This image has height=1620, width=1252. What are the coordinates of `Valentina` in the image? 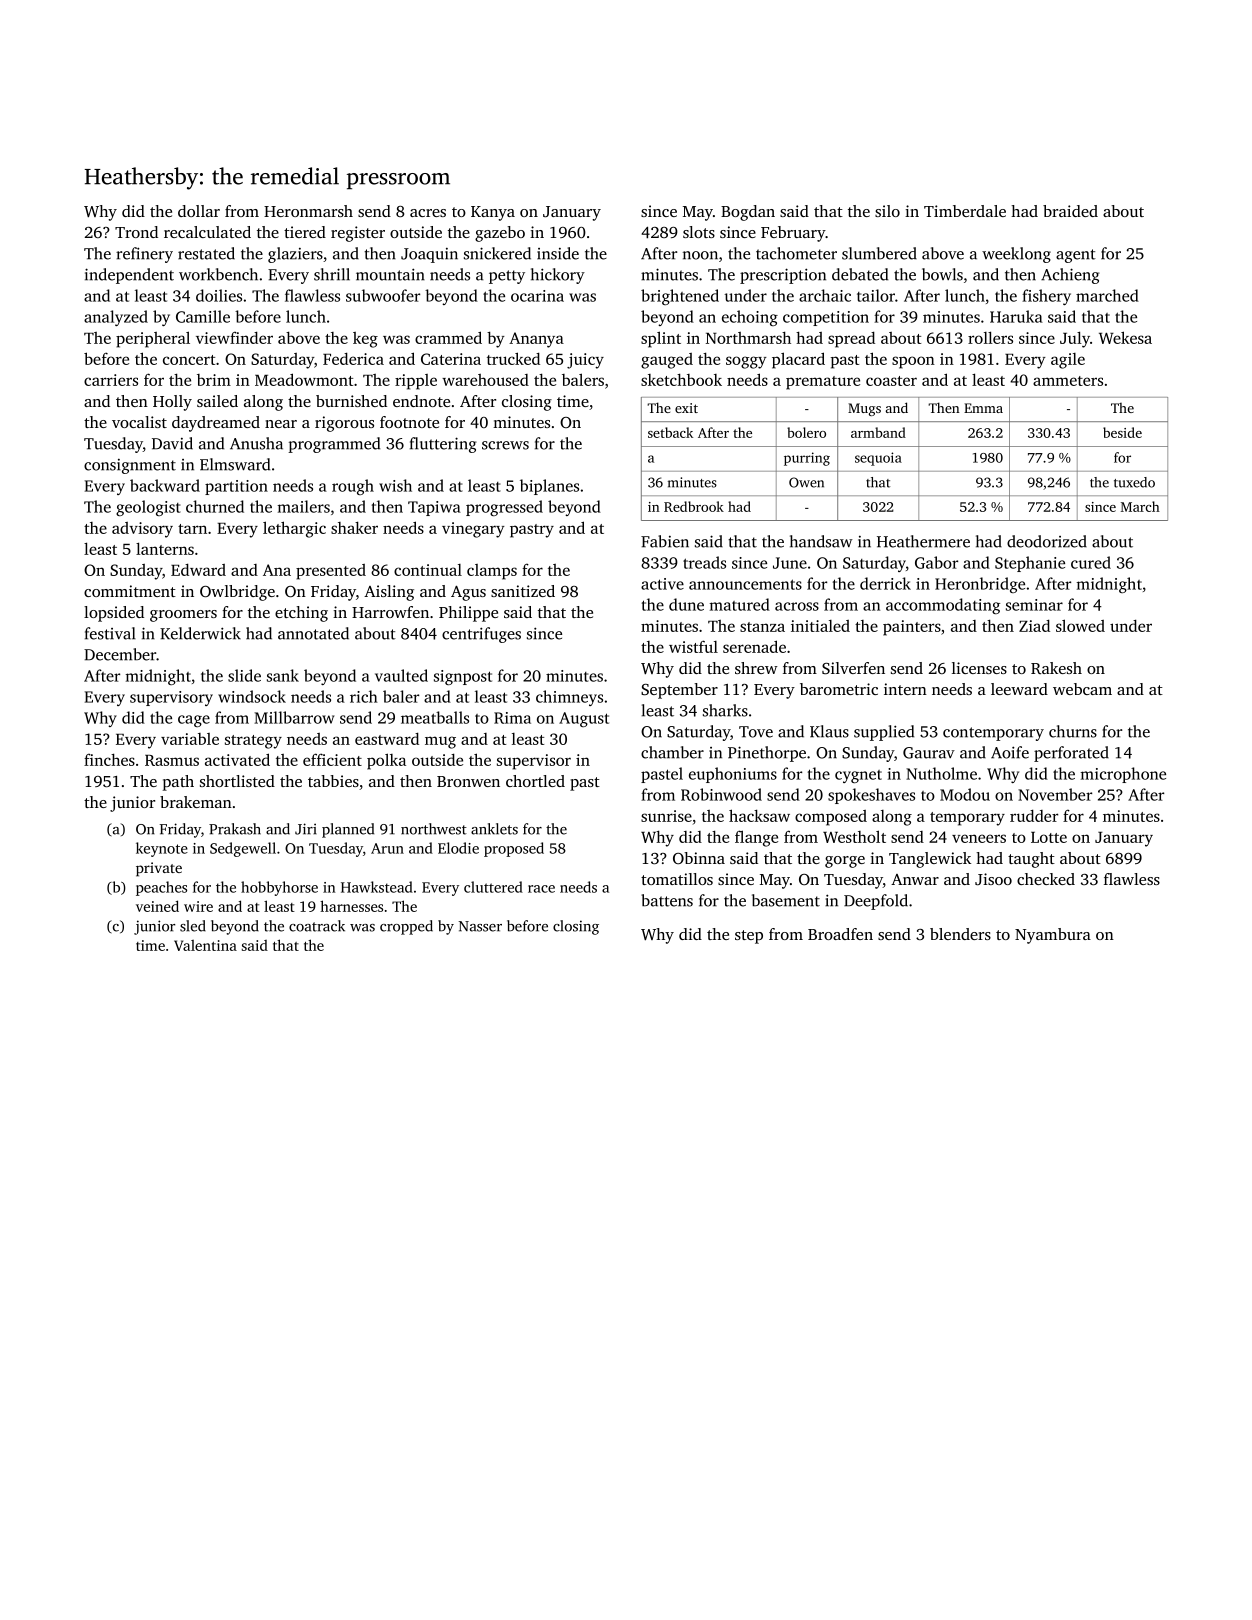 It's located at (205, 945).
